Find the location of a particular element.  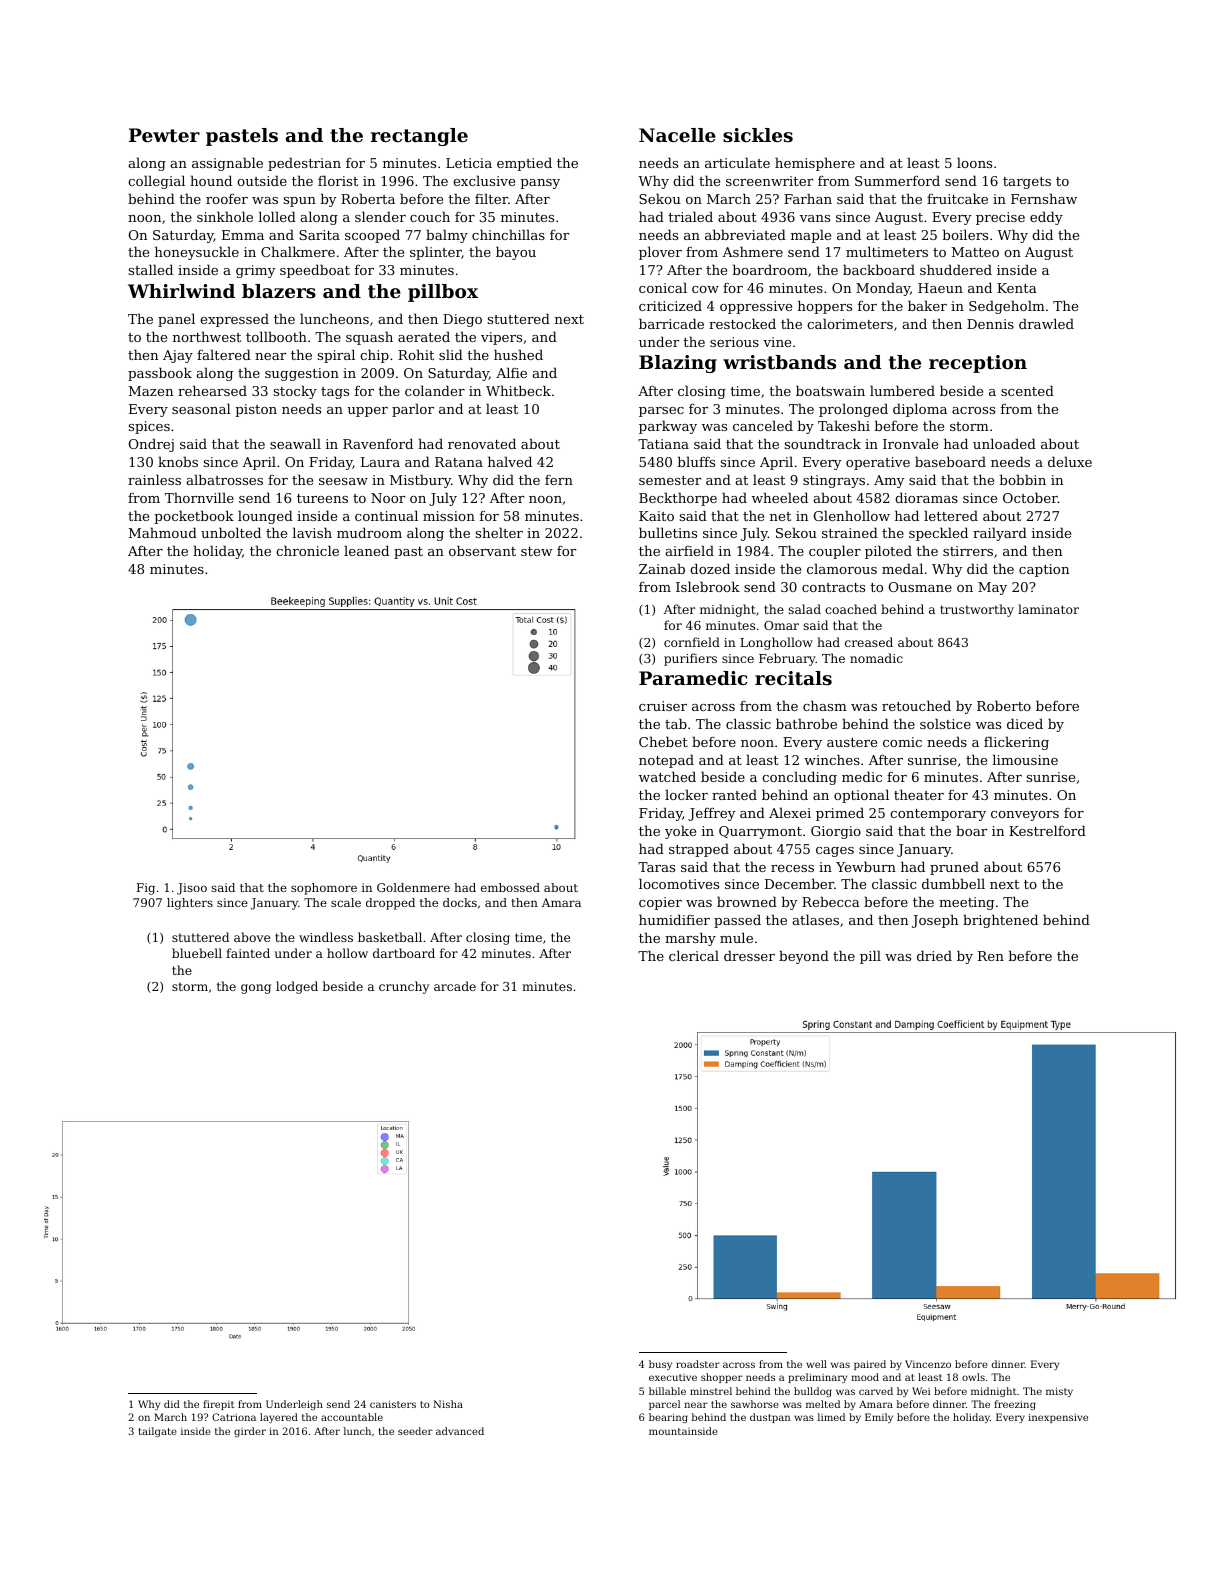

unbolted is located at coordinates (231, 532).
